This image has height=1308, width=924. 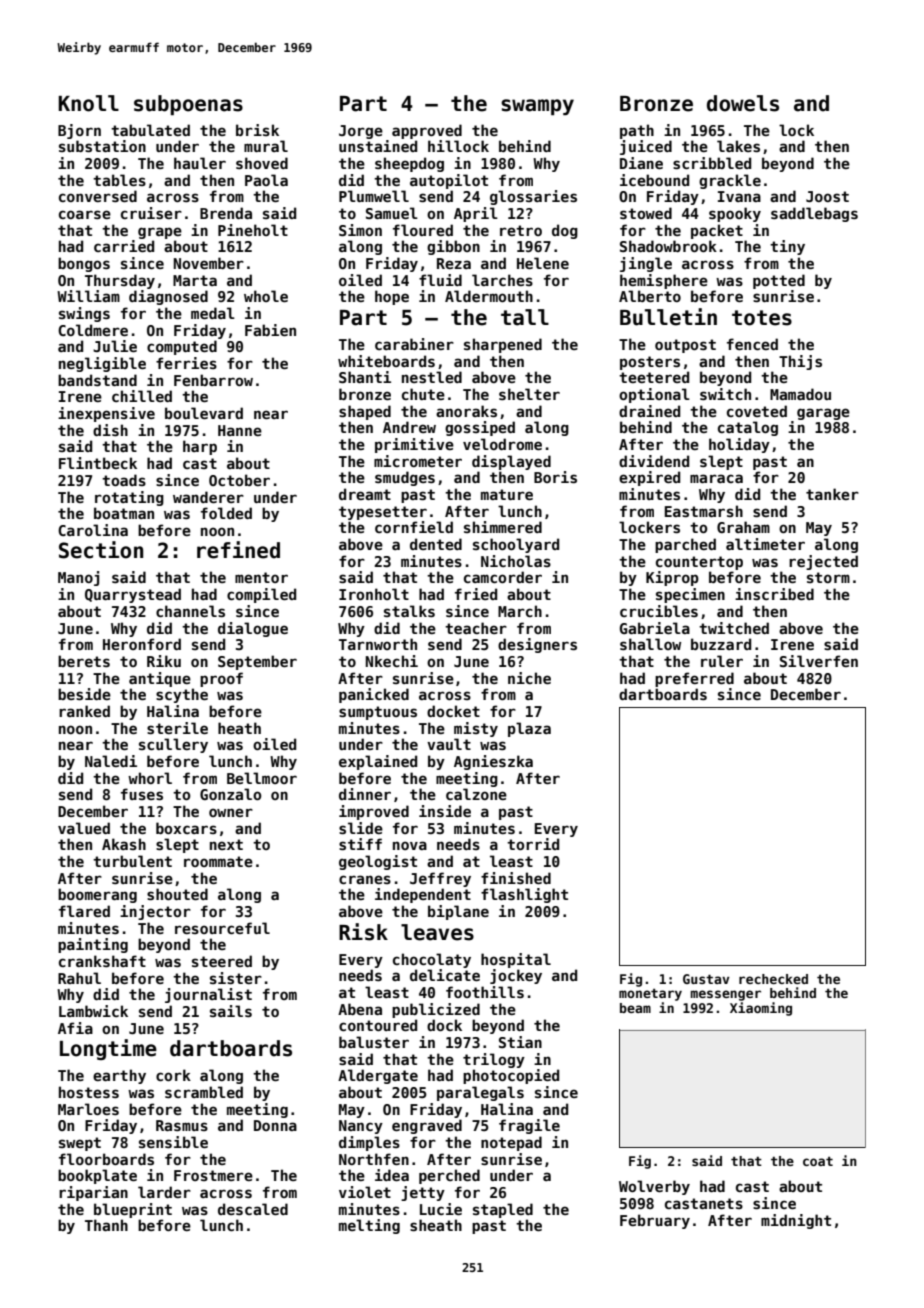 I want to click on retro, so click(x=521, y=230).
